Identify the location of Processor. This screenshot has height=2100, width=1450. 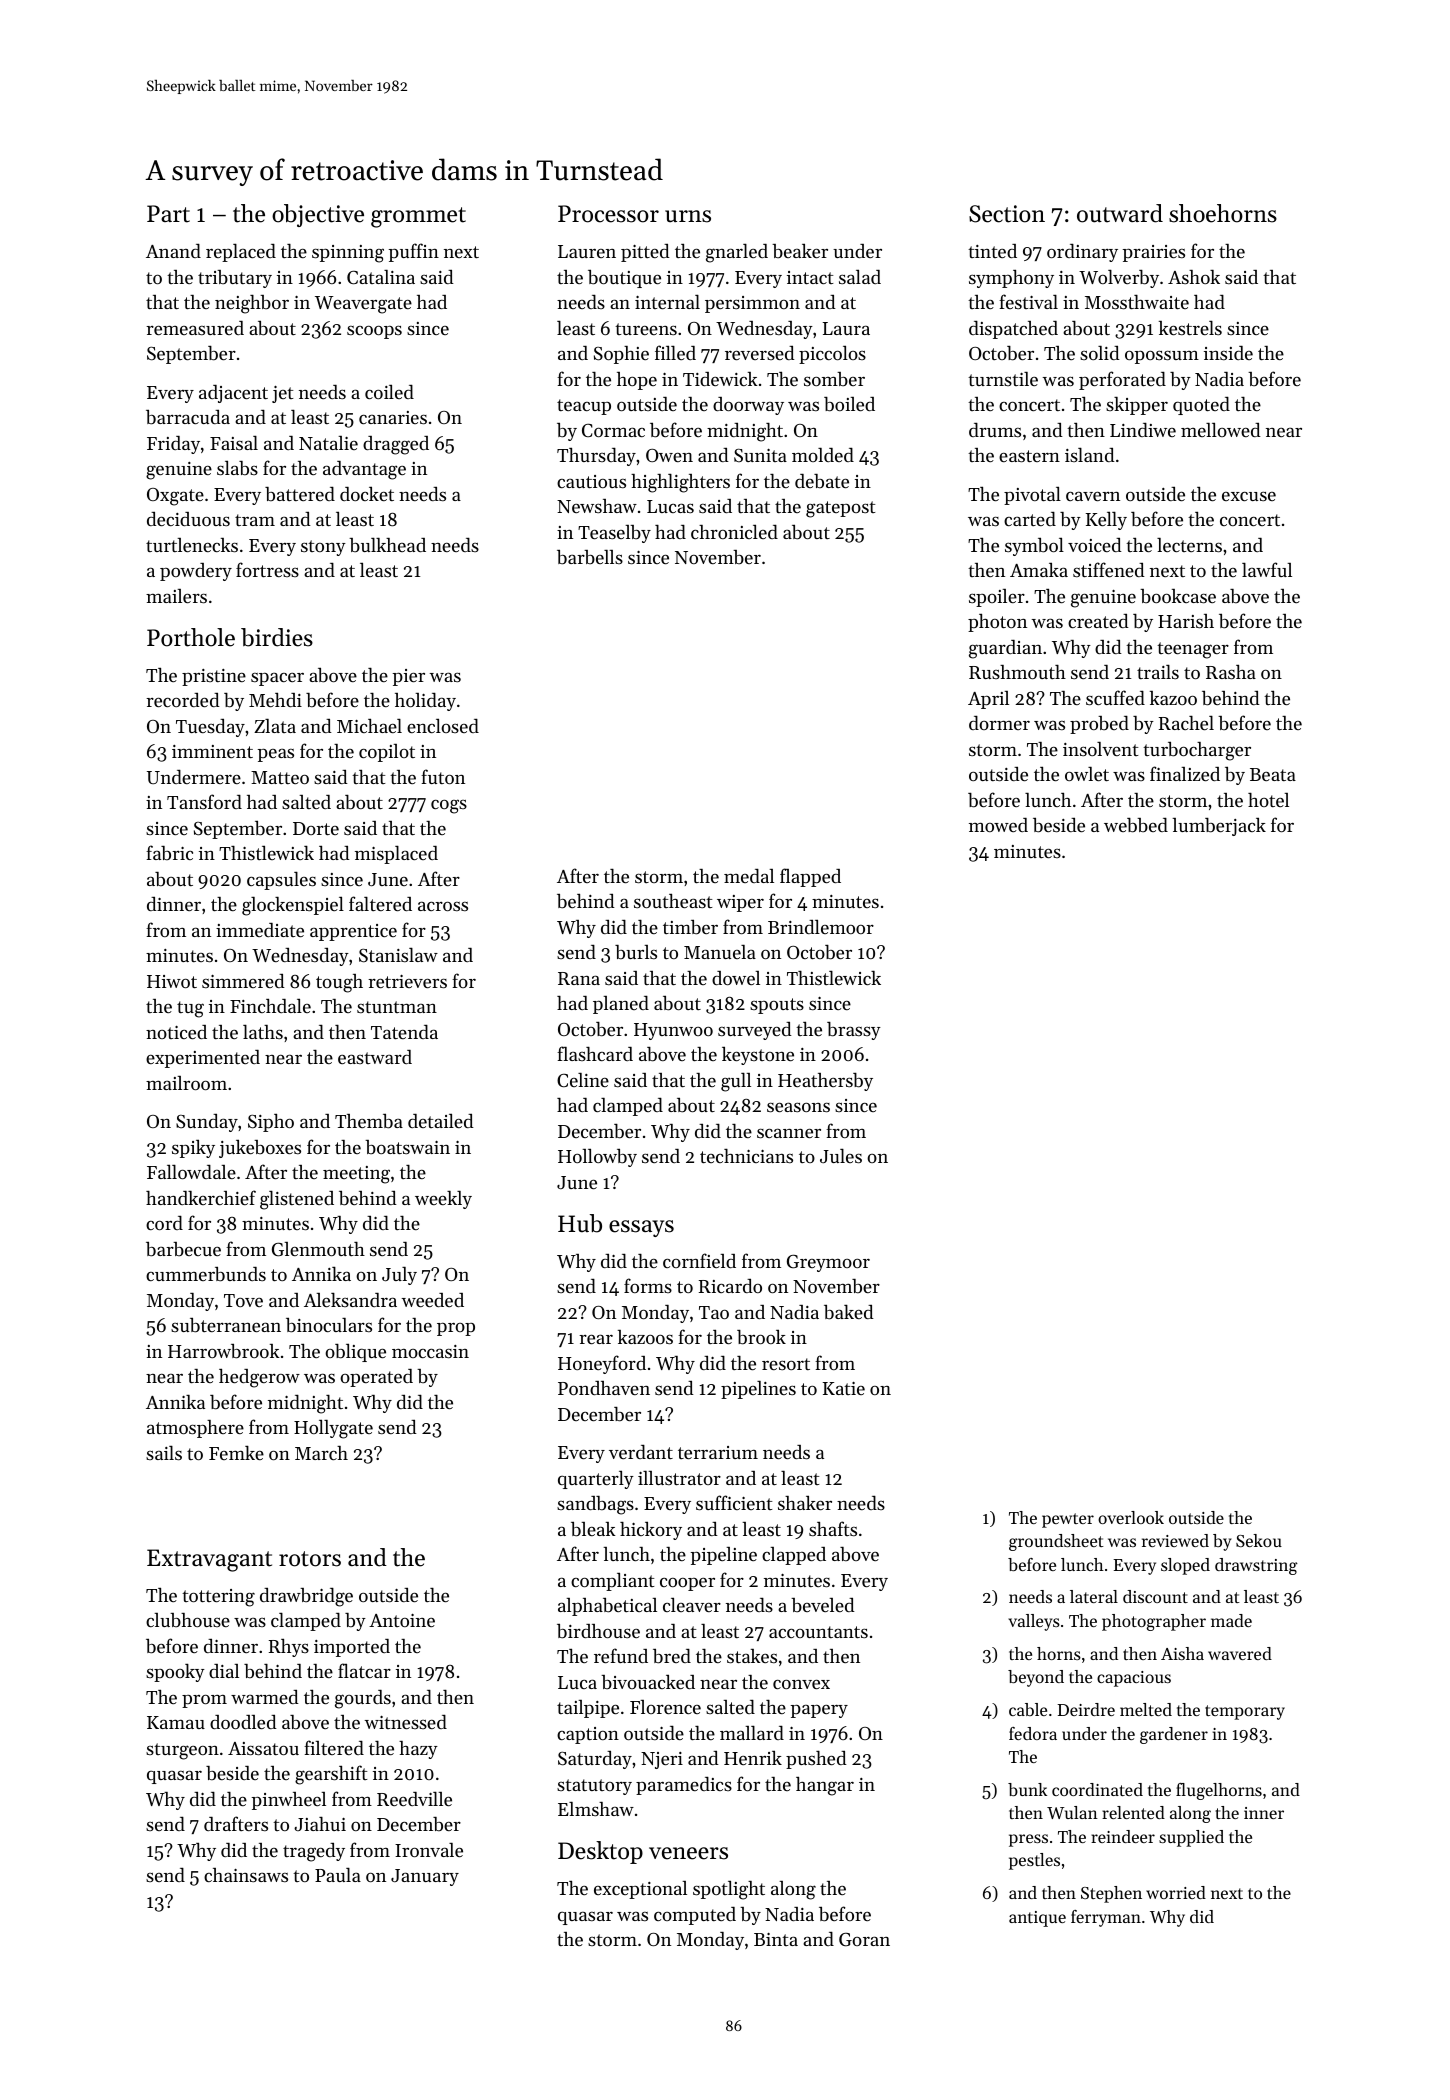
(608, 214).
